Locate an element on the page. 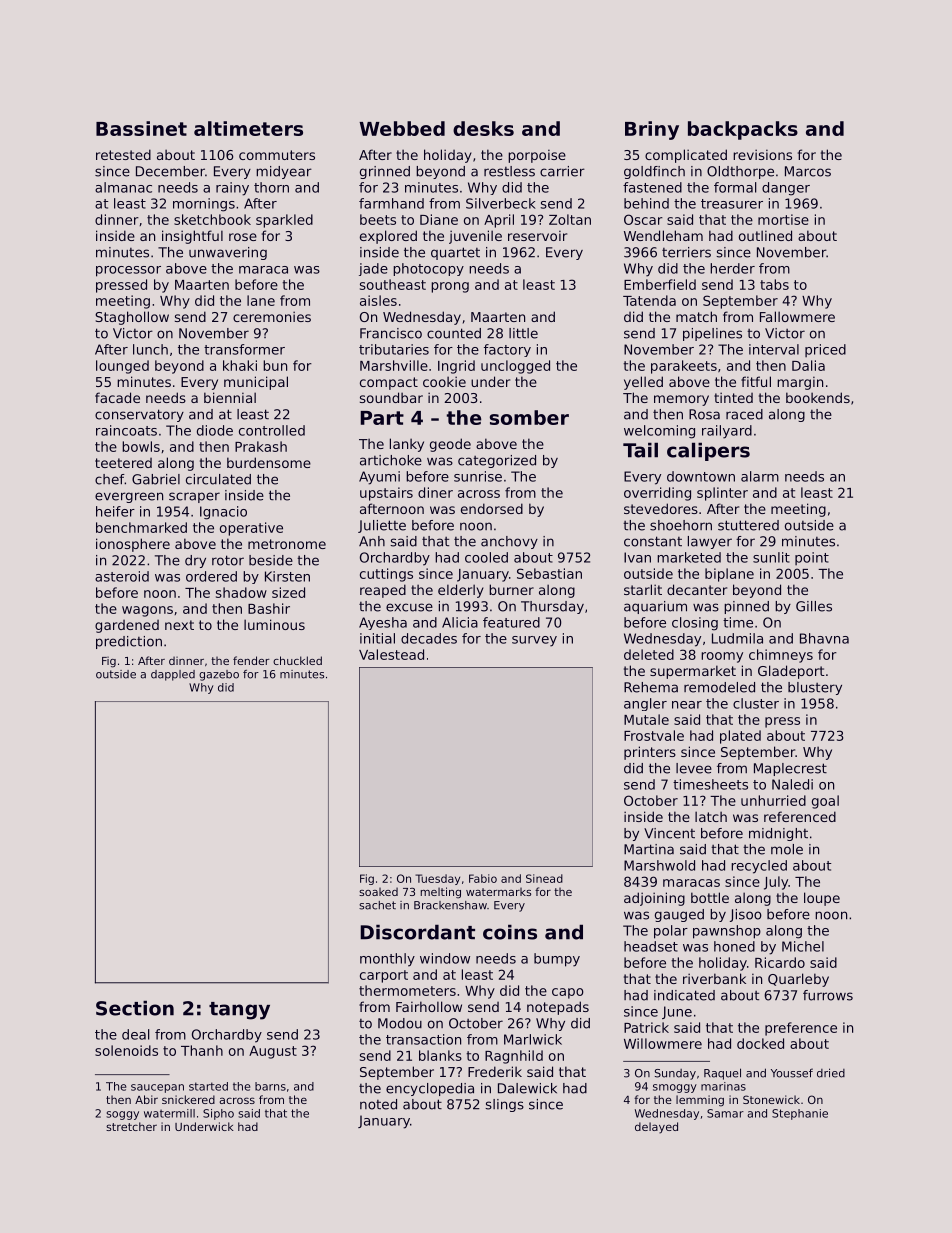 This document has width=952, height=1233. furrows is located at coordinates (828, 995).
